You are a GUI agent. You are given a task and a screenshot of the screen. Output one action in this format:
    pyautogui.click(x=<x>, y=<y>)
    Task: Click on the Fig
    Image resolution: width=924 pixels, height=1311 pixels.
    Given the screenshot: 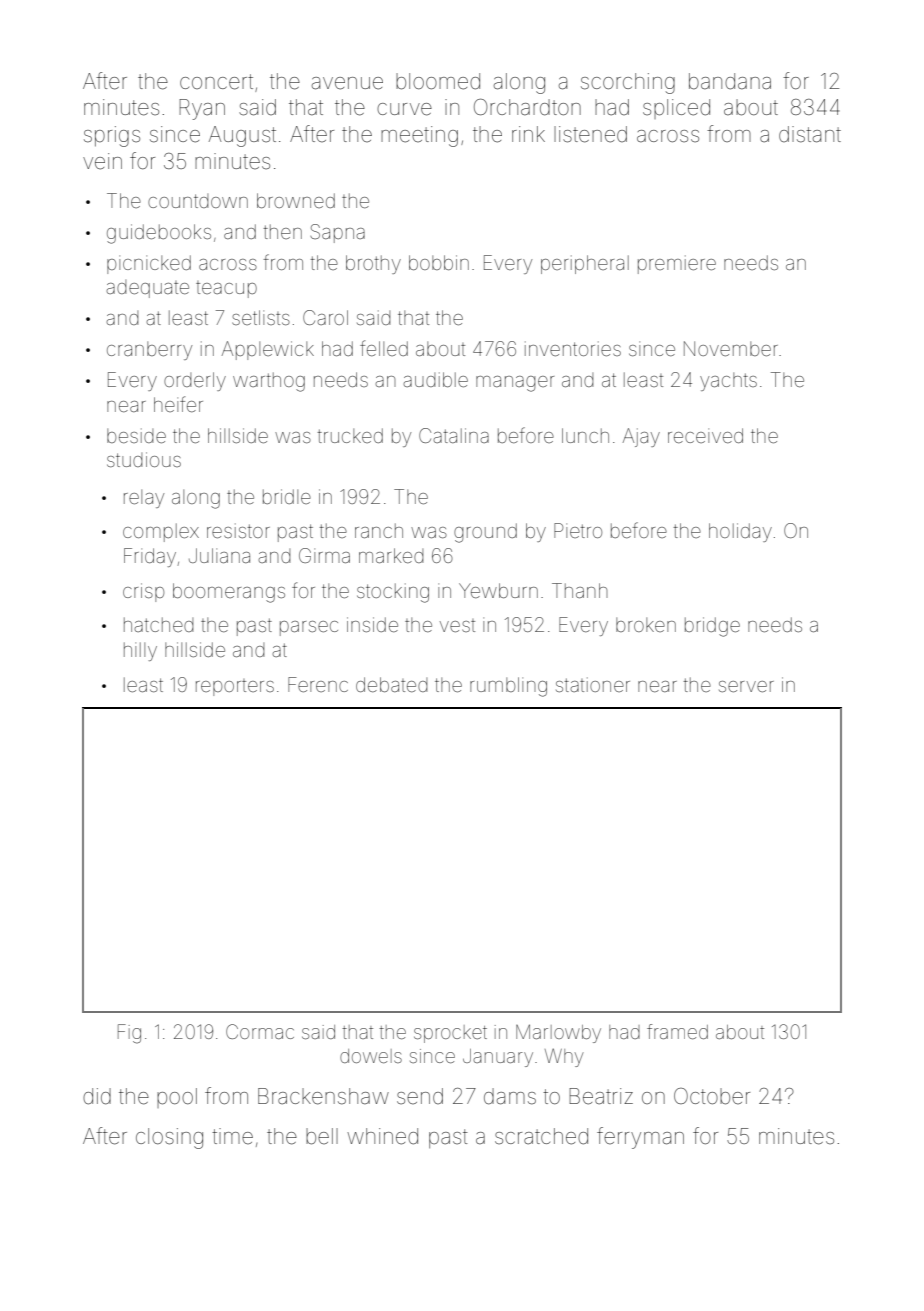 What is the action you would take?
    pyautogui.click(x=129, y=1034)
